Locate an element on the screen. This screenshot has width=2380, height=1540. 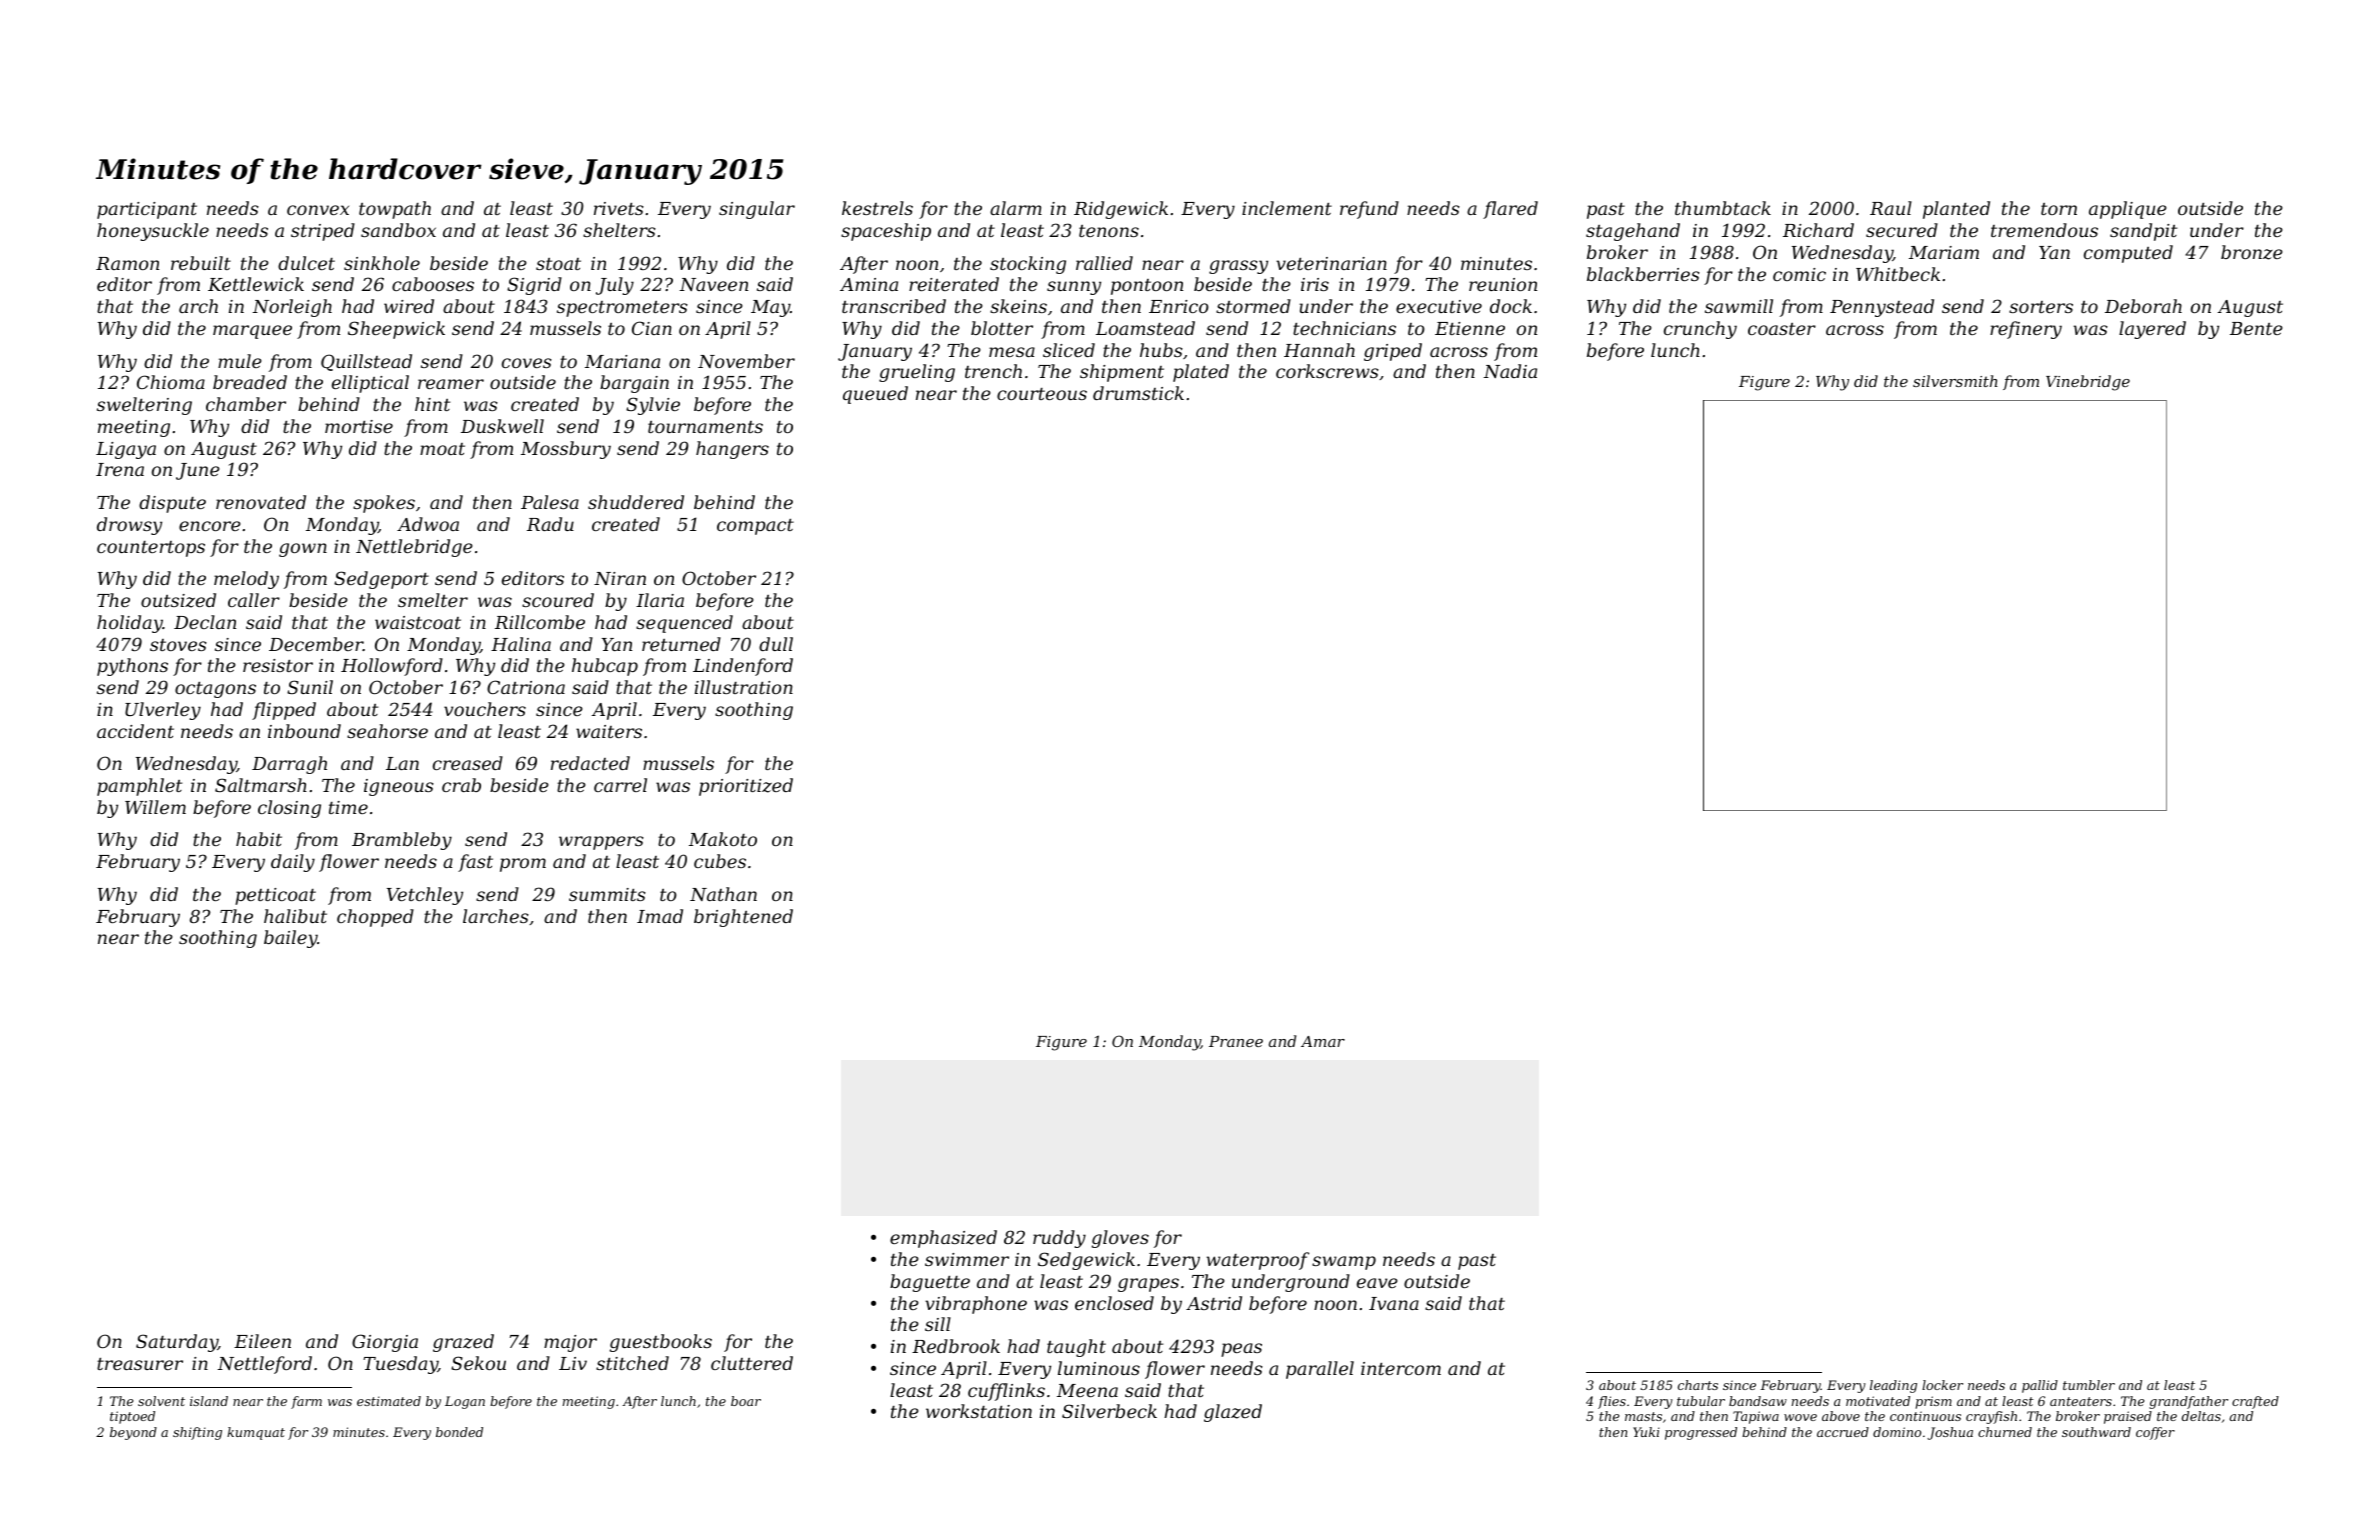
Amar is located at coordinates (1323, 1041).
